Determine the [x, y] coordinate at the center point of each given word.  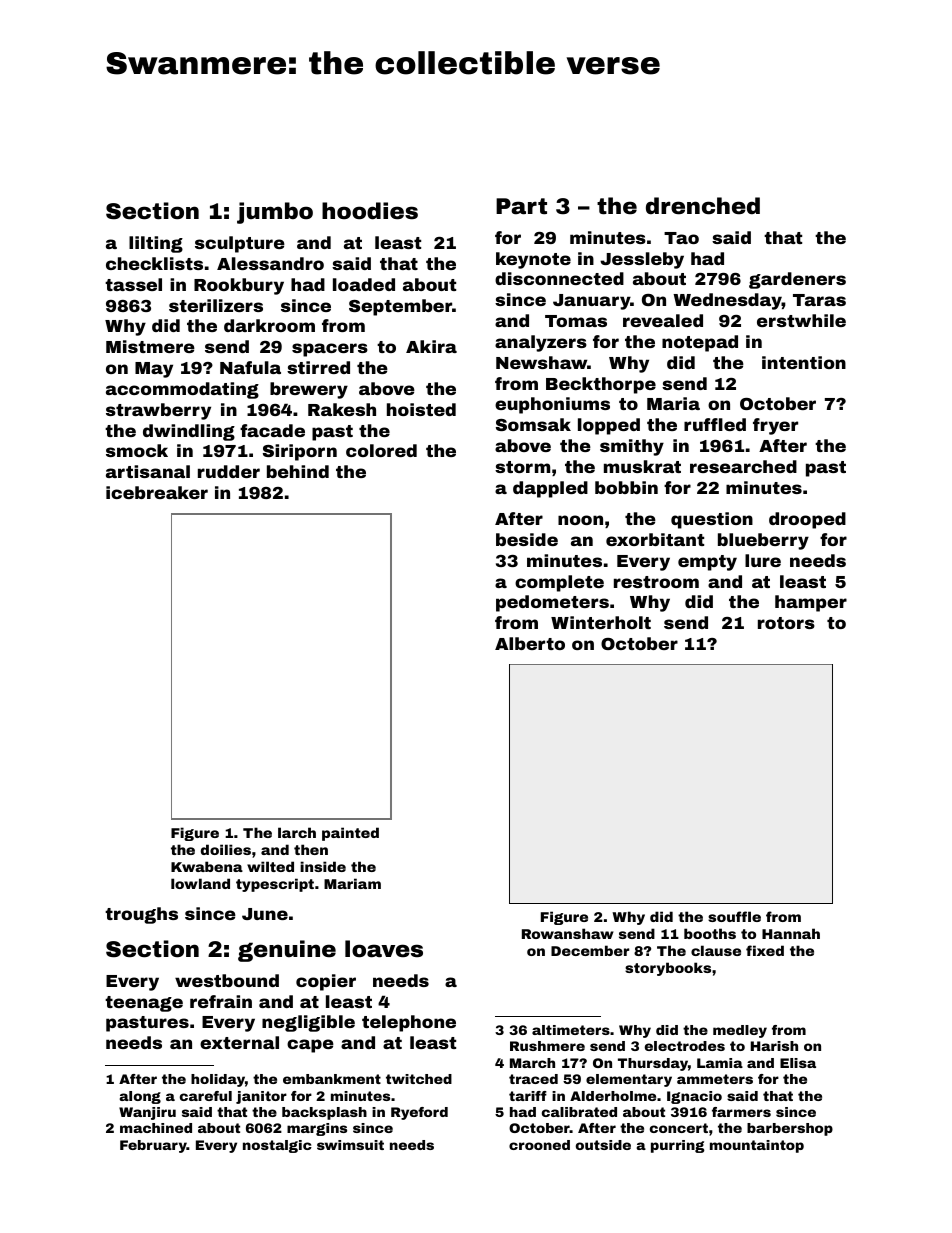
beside [527, 539]
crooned [539, 1145]
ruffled [715, 424]
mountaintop [757, 1146]
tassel [133, 284]
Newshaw [541, 362]
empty [707, 563]
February [153, 1146]
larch [297, 832]
